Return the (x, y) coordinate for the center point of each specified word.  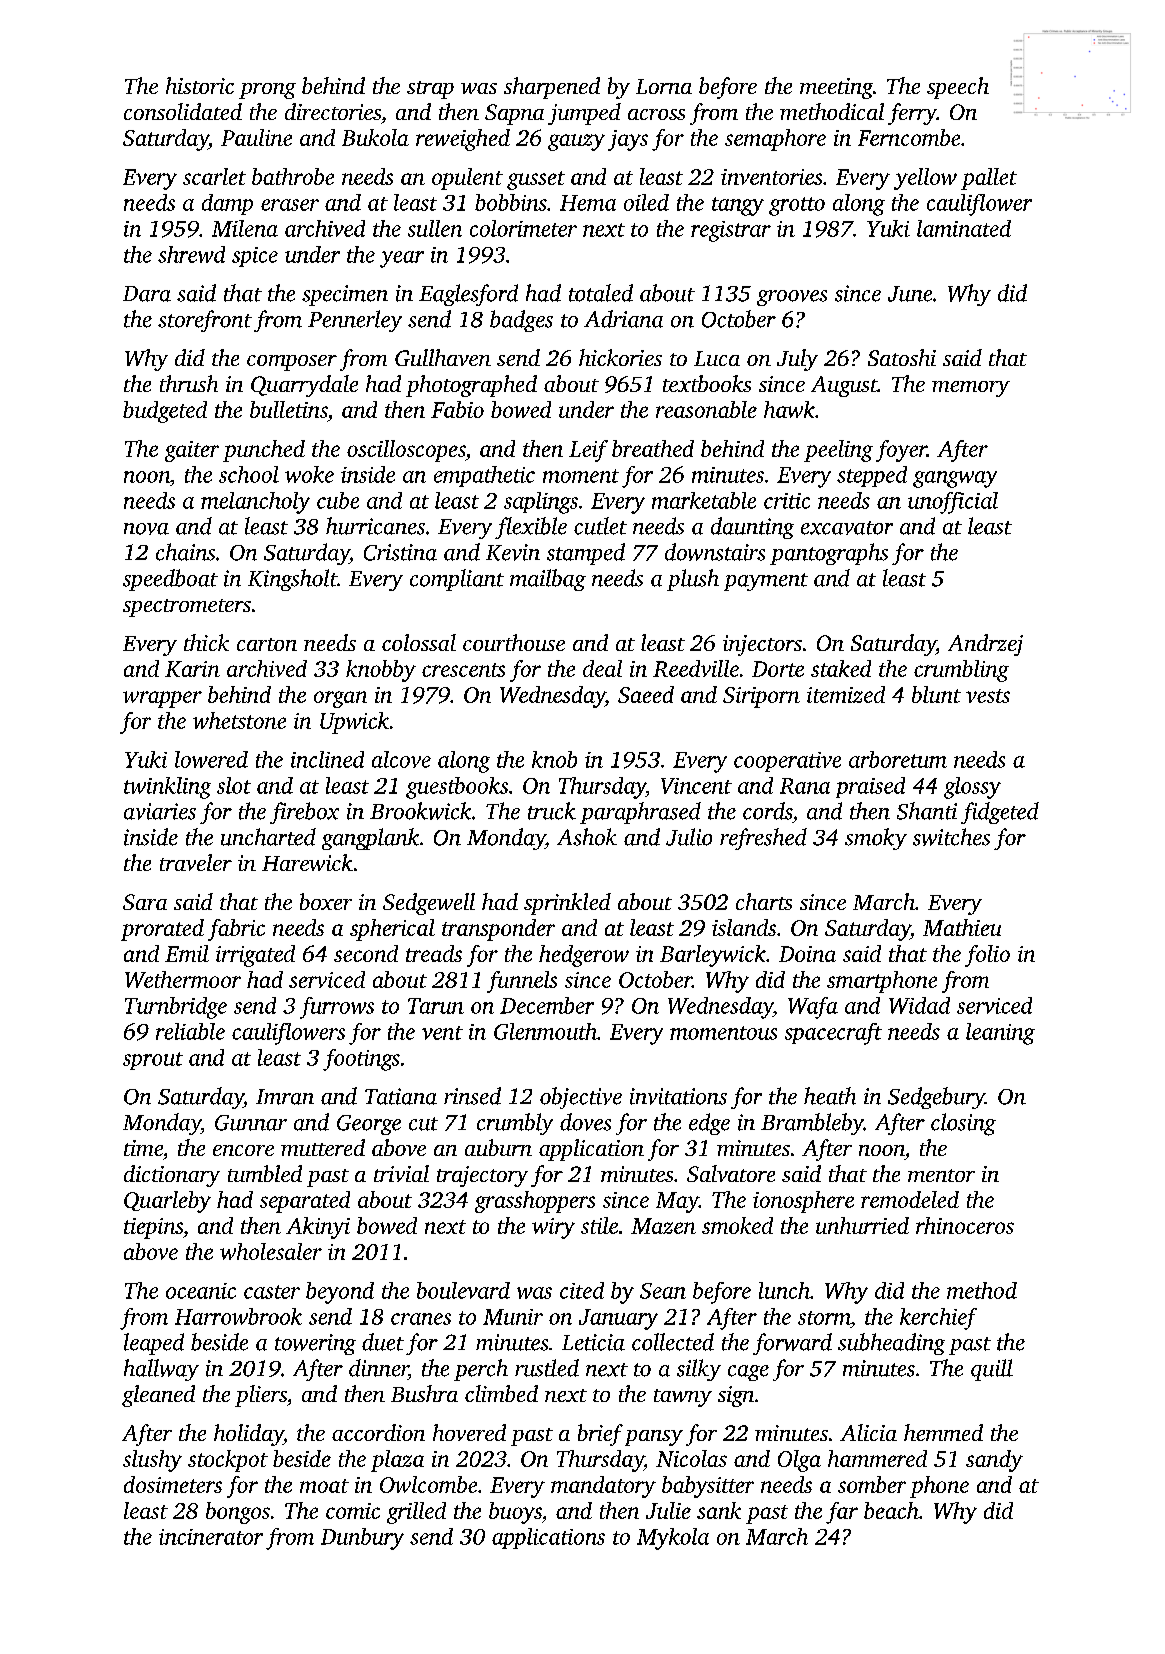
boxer (326, 901)
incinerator (211, 1537)
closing (963, 1124)
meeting (836, 88)
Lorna (664, 86)
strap (430, 90)
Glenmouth (545, 1031)
